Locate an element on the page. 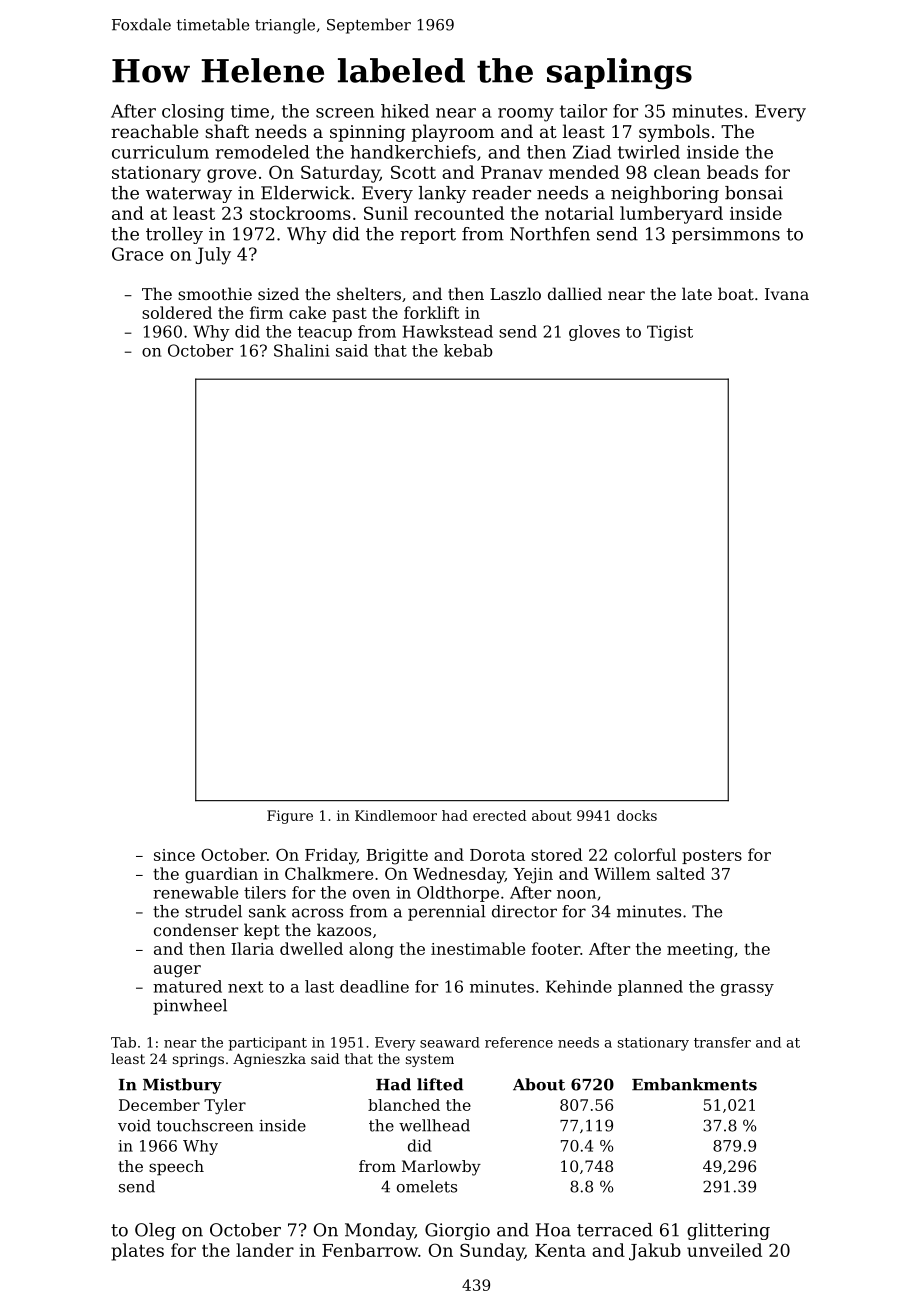 The height and width of the document is (1314, 924). footer is located at coordinates (556, 948).
